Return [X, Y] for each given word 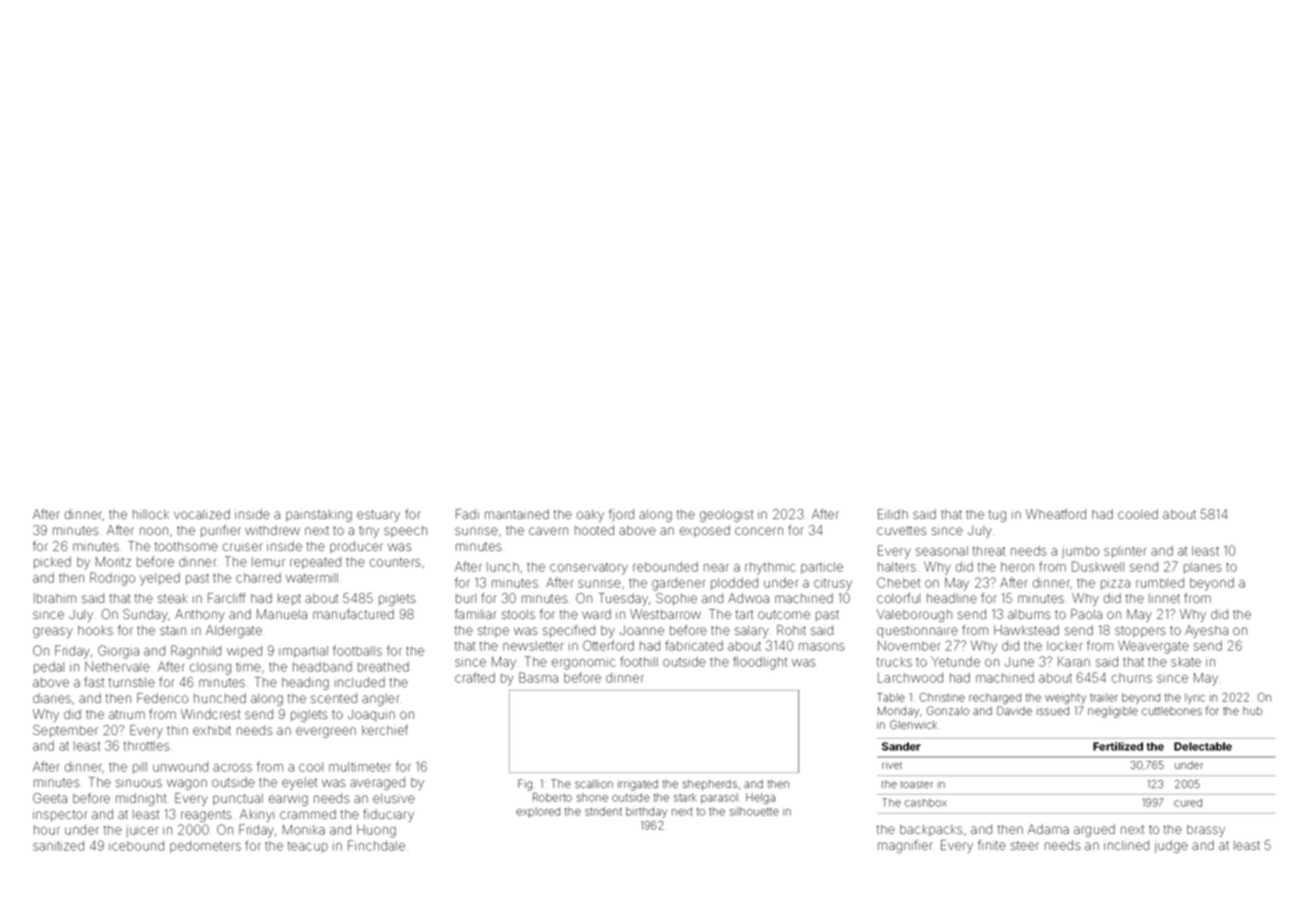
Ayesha [1206, 631]
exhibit [212, 730]
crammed [308, 814]
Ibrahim [55, 598]
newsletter [533, 646]
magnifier [905, 846]
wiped [244, 652]
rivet [892, 765]
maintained [517, 514]
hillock [151, 514]
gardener [679, 584]
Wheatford [1056, 514]
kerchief [385, 730]
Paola [1086, 614]
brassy [1206, 831]
